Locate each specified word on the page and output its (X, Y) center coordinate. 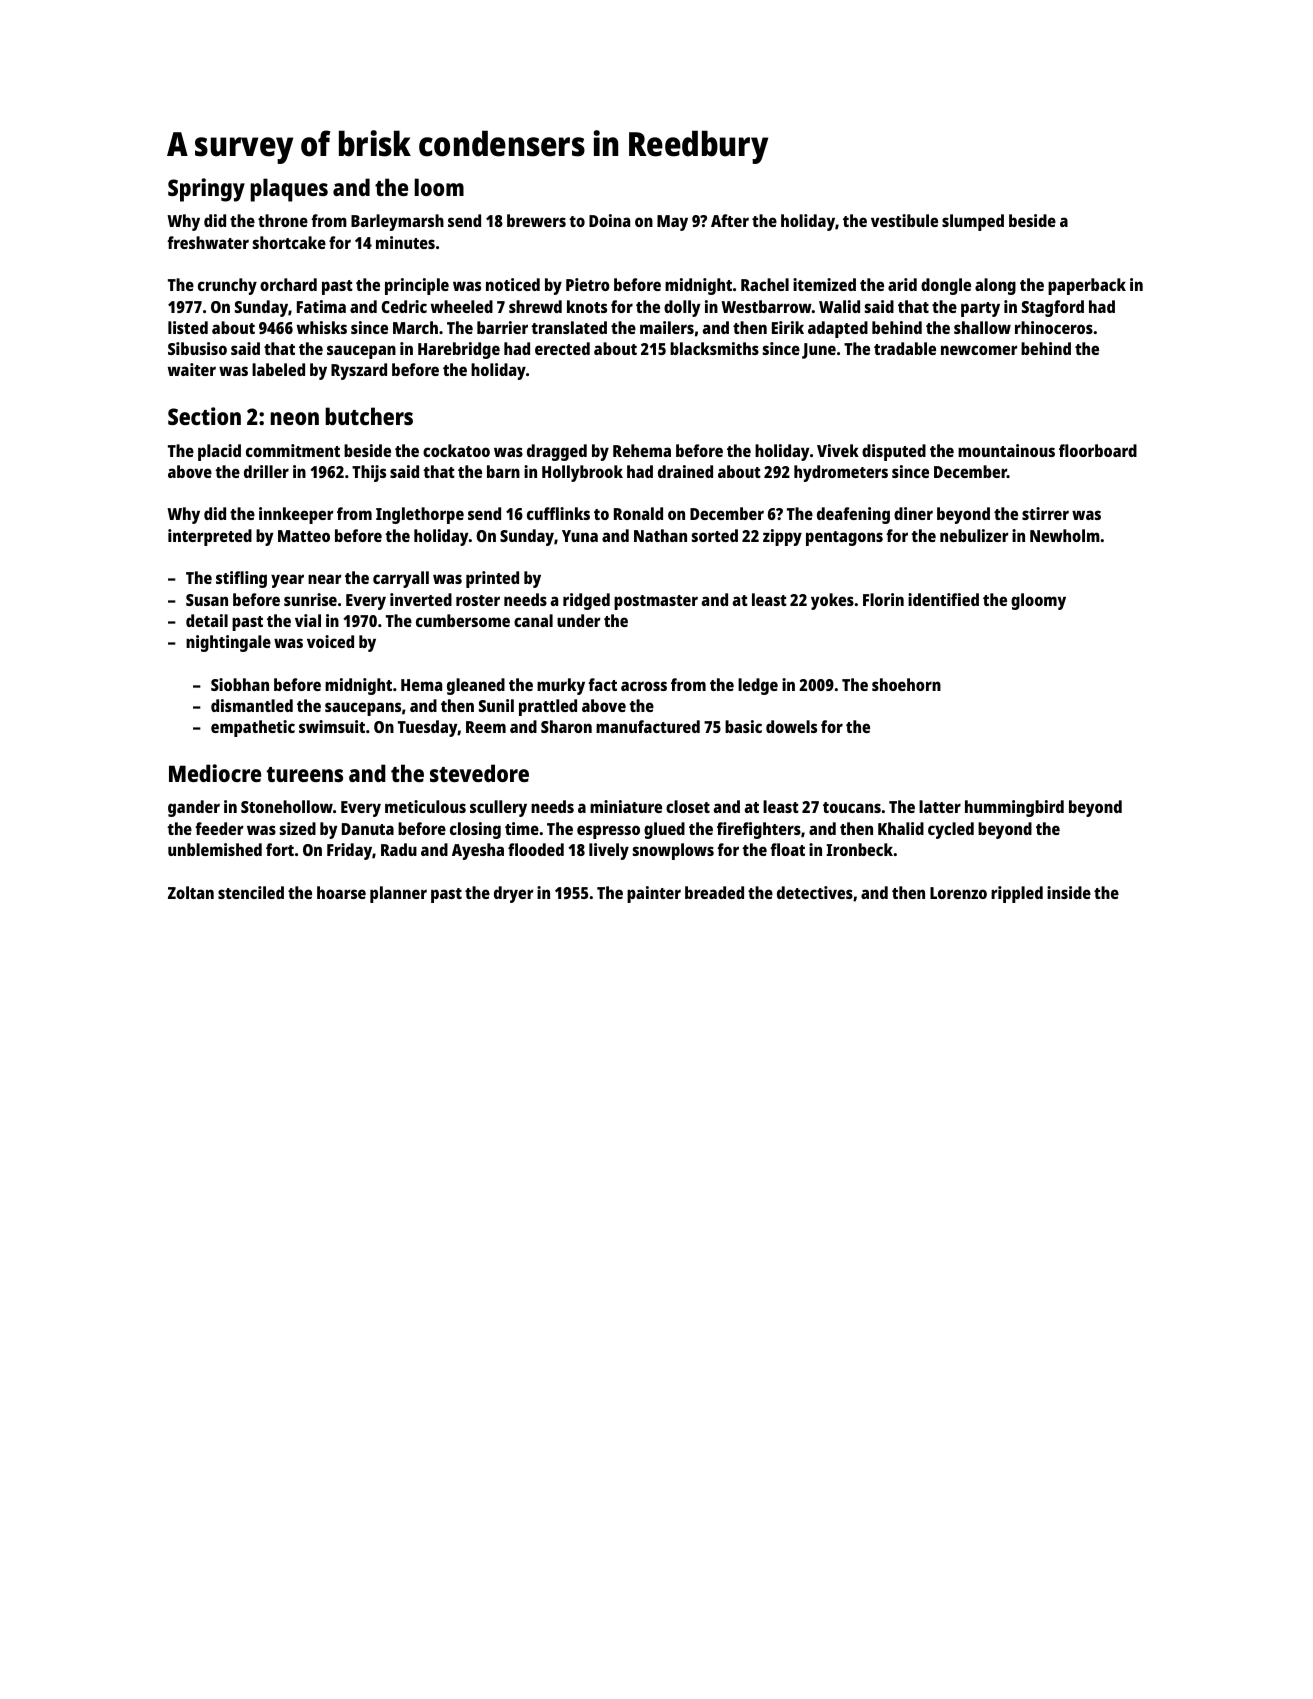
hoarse (341, 892)
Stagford (1053, 308)
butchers (369, 416)
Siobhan (240, 684)
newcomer (979, 350)
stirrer (1045, 513)
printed (492, 579)
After (730, 220)
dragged (557, 452)
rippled (1017, 894)
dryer (513, 894)
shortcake (289, 242)
